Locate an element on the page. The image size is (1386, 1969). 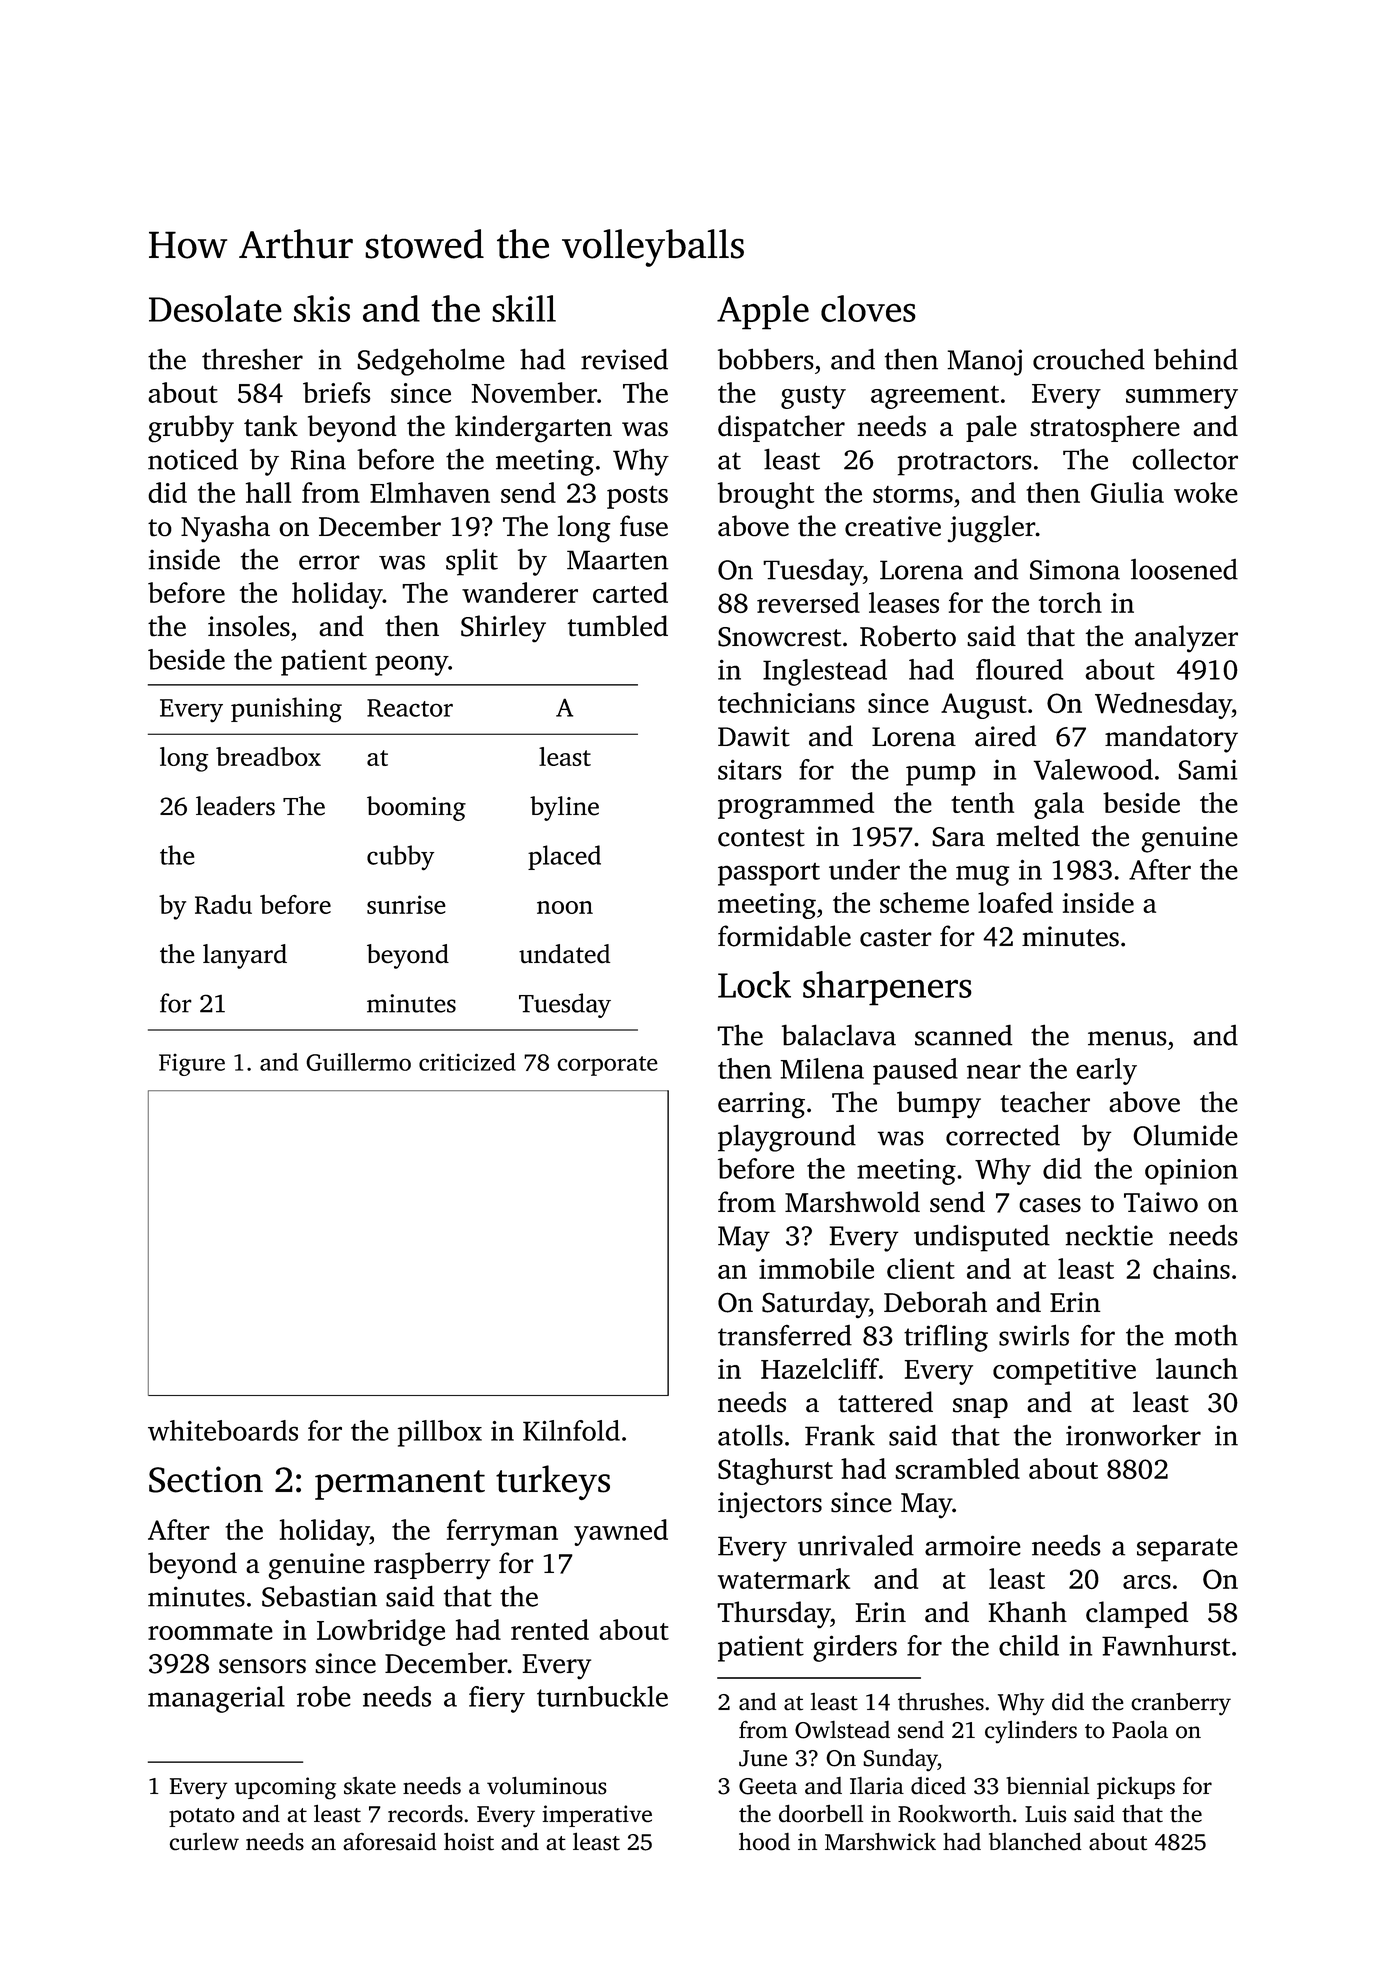
brought is located at coordinates (766, 495).
